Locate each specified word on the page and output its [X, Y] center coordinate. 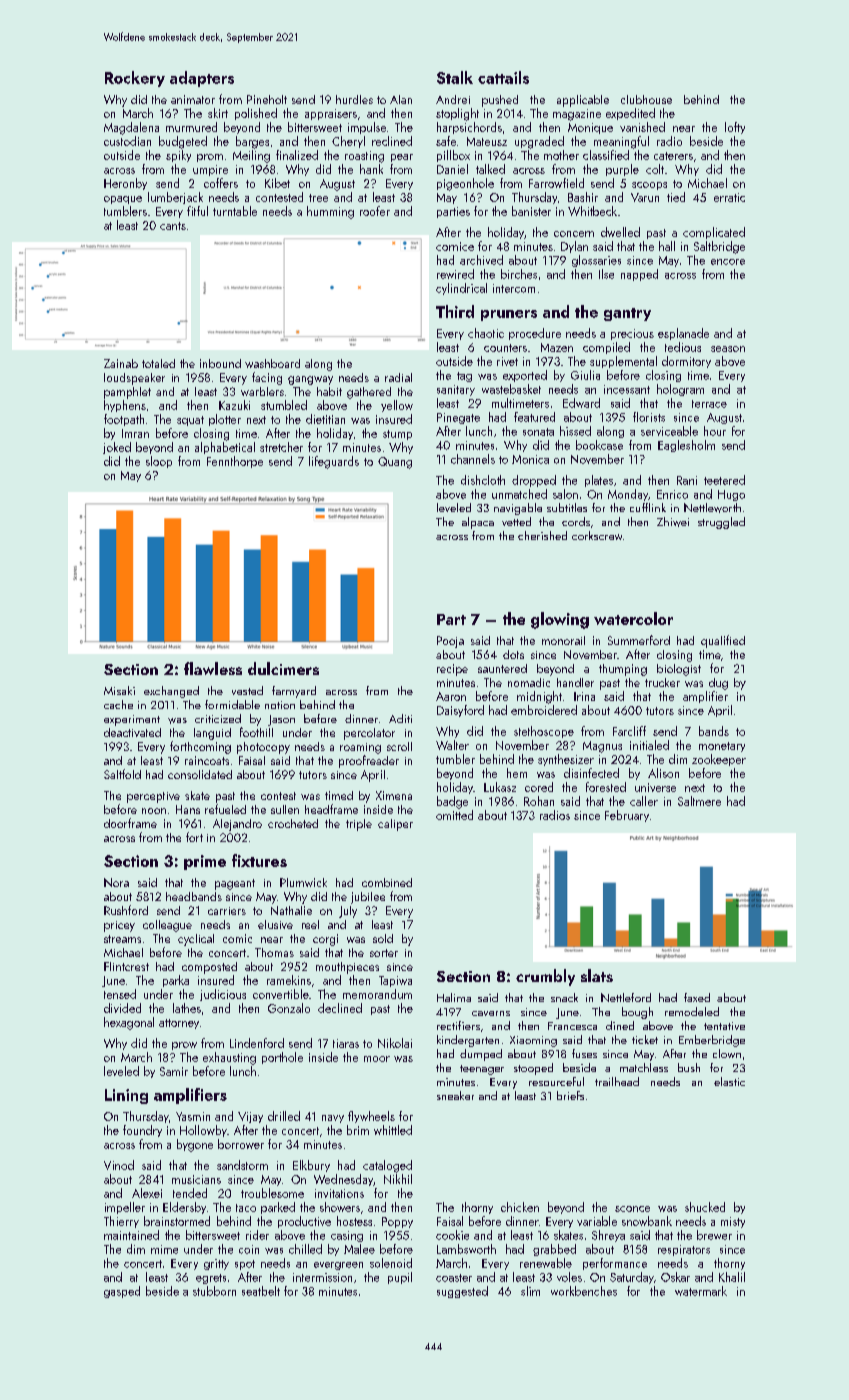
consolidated [200, 774]
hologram [680, 390]
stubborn [214, 1291]
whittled [393, 1130]
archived [481, 260]
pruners [509, 315]
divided [122, 1008]
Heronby [125, 184]
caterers [673, 156]
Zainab [121, 363]
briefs [570, 1095]
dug [718, 684]
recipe [452, 670]
